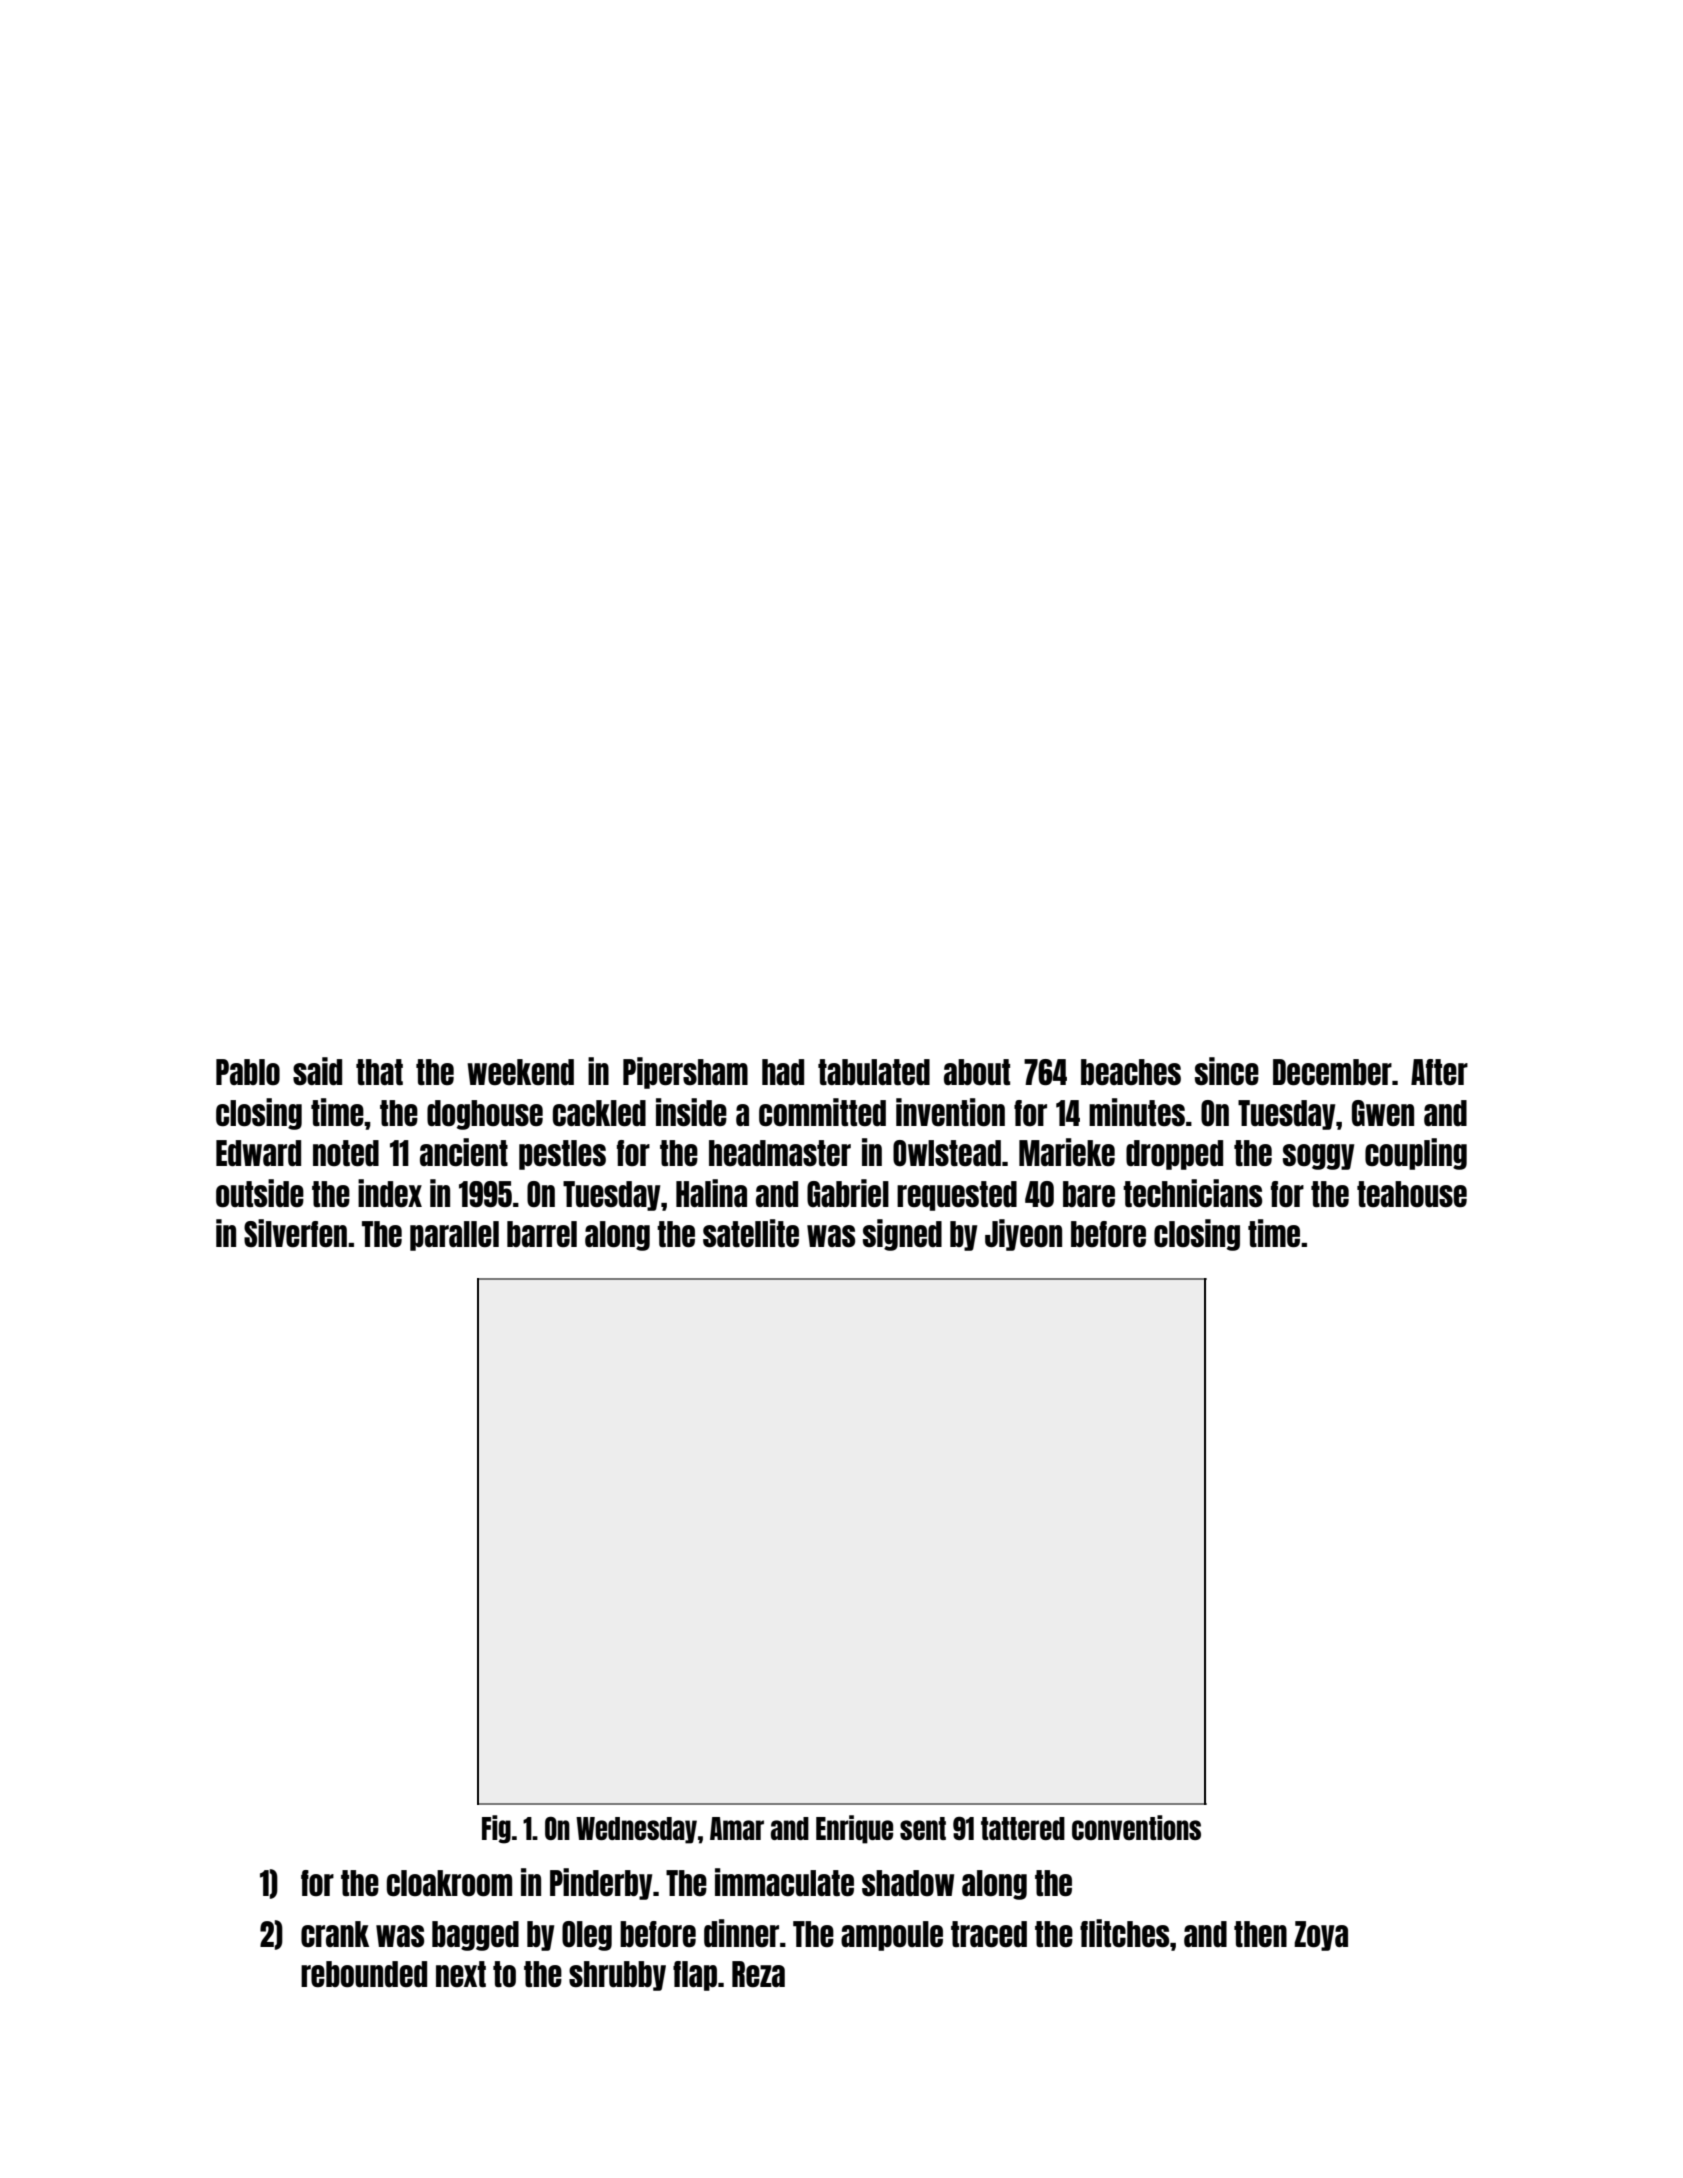  What do you see at coordinates (1321, 1936) in the image?
I see `Zoya` at bounding box center [1321, 1936].
